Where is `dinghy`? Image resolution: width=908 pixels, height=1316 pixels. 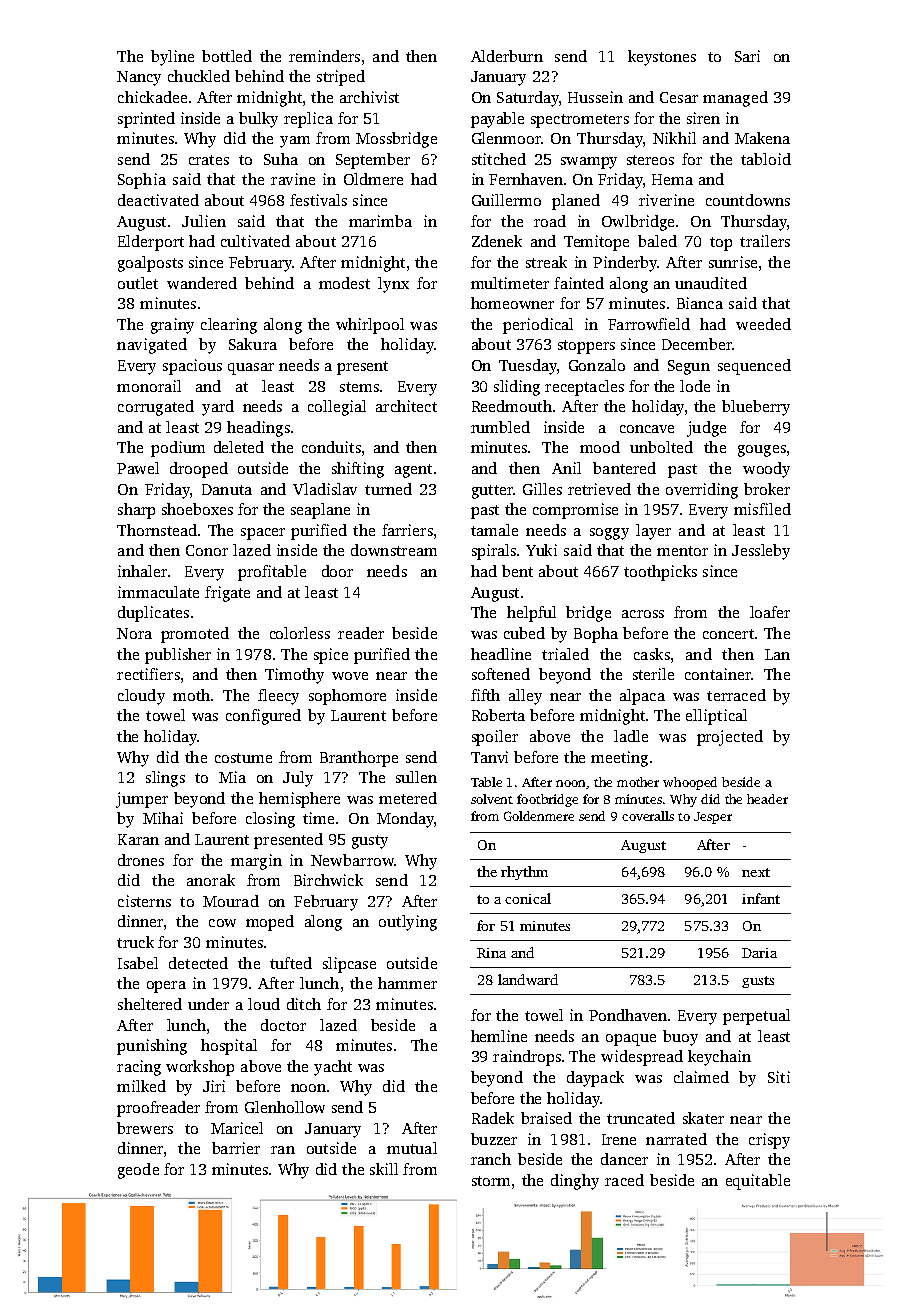 dinghy is located at coordinates (575, 1182).
